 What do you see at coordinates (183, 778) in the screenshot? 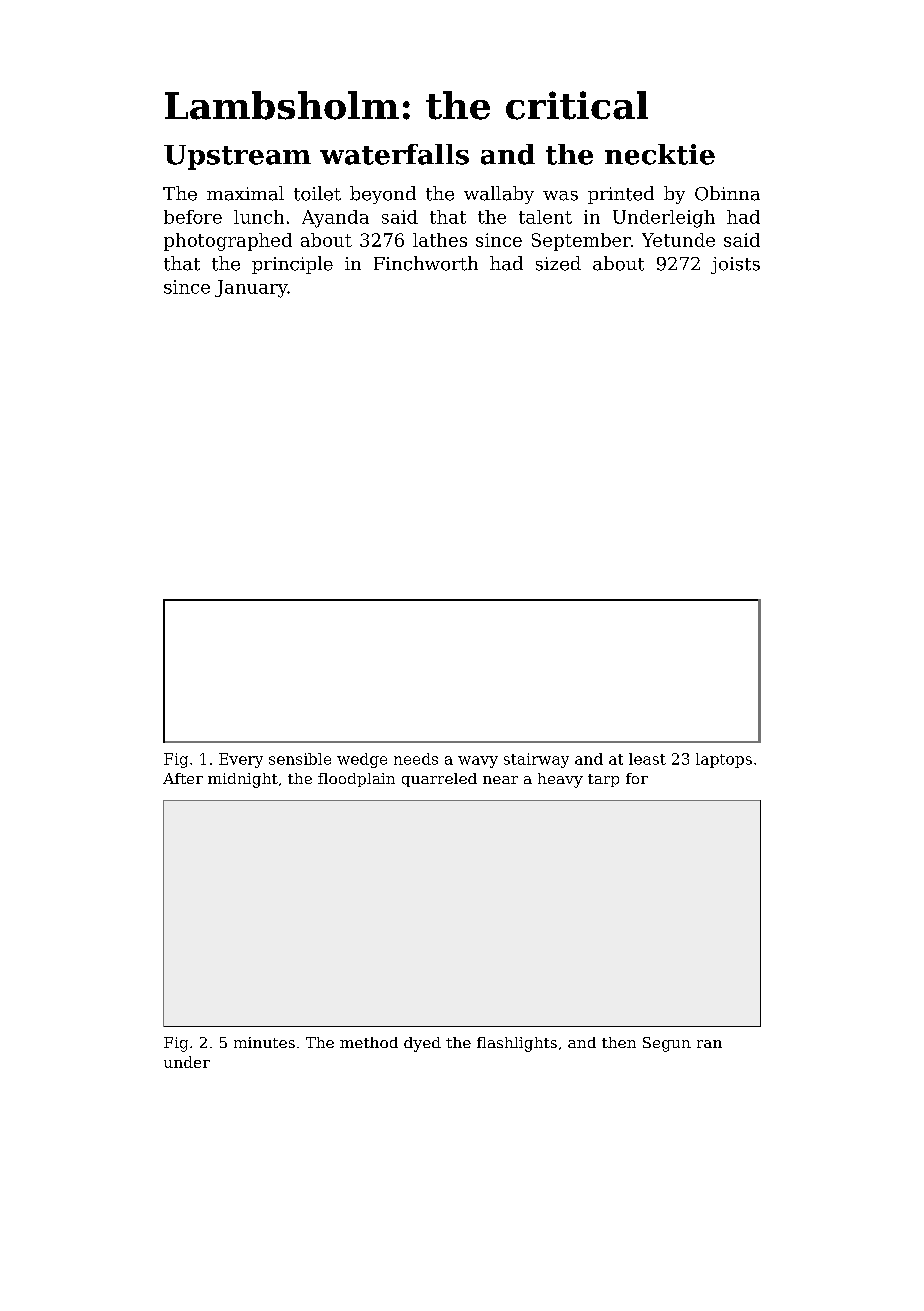
I see `After` at bounding box center [183, 778].
